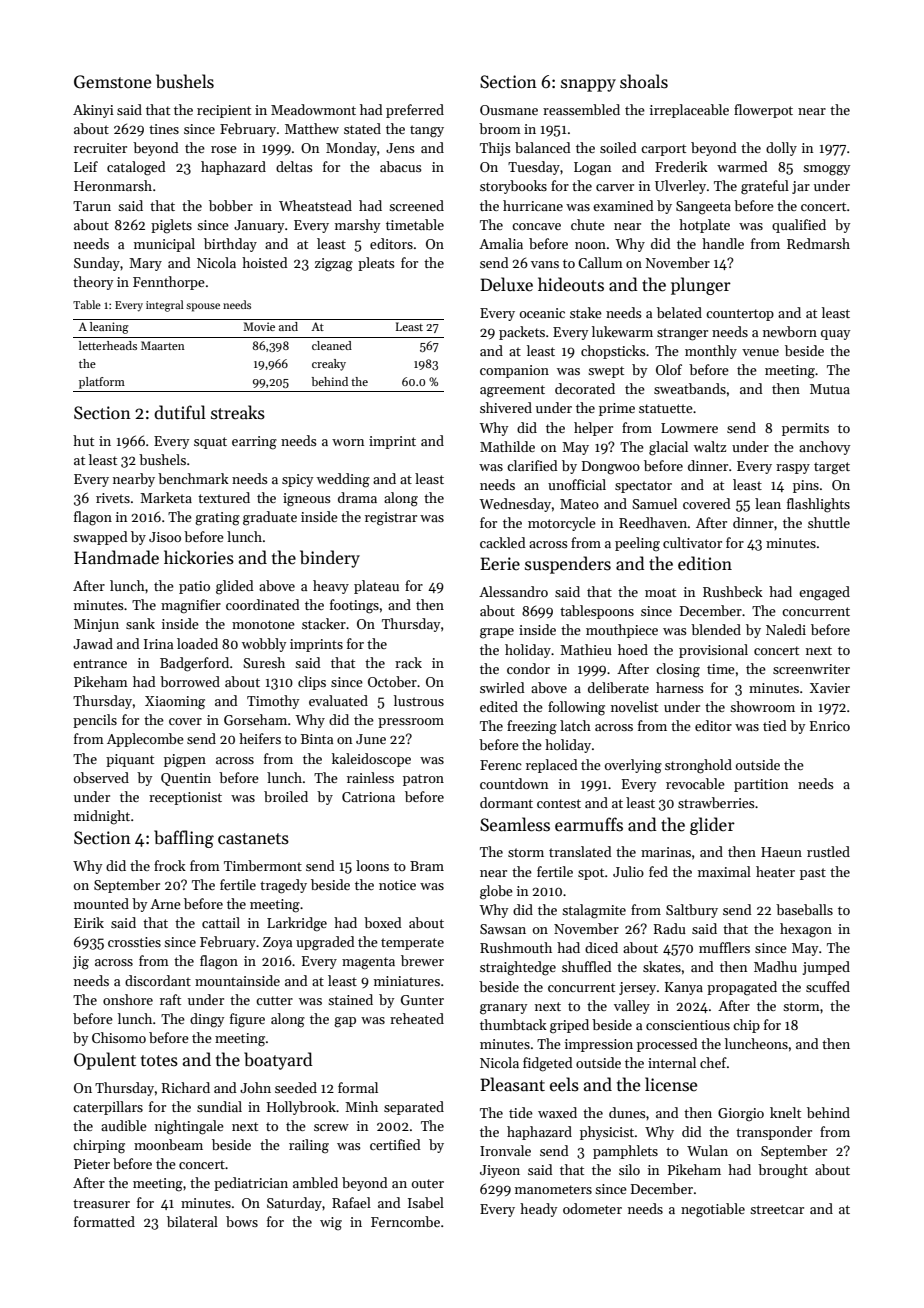  I want to click on worn, so click(348, 442).
